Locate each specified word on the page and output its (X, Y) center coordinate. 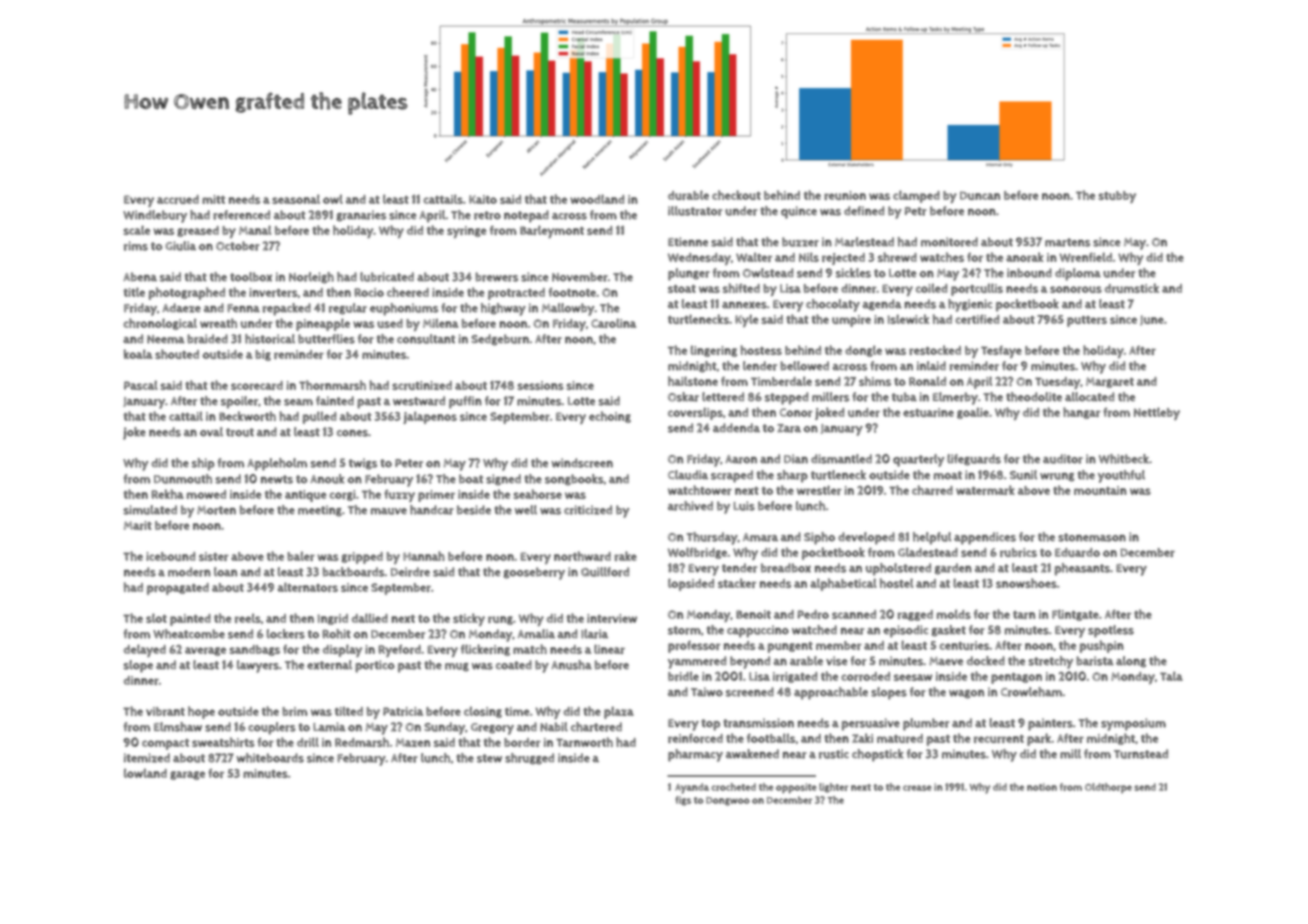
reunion (845, 195)
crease (917, 788)
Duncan (980, 196)
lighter (833, 788)
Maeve (946, 661)
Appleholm (277, 464)
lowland (145, 773)
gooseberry (534, 573)
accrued (178, 199)
